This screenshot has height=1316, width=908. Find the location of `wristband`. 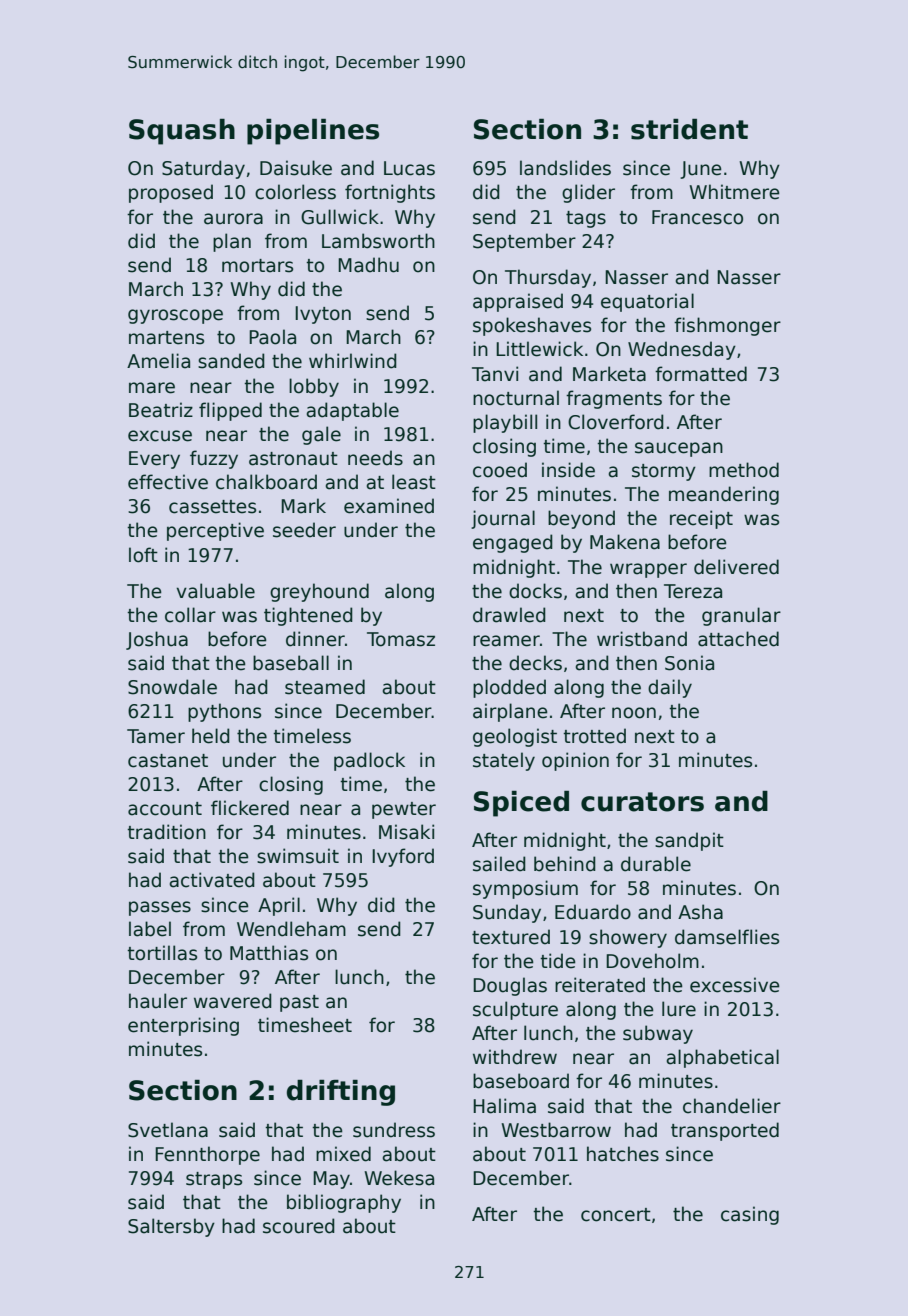

wristband is located at coordinates (642, 639).
